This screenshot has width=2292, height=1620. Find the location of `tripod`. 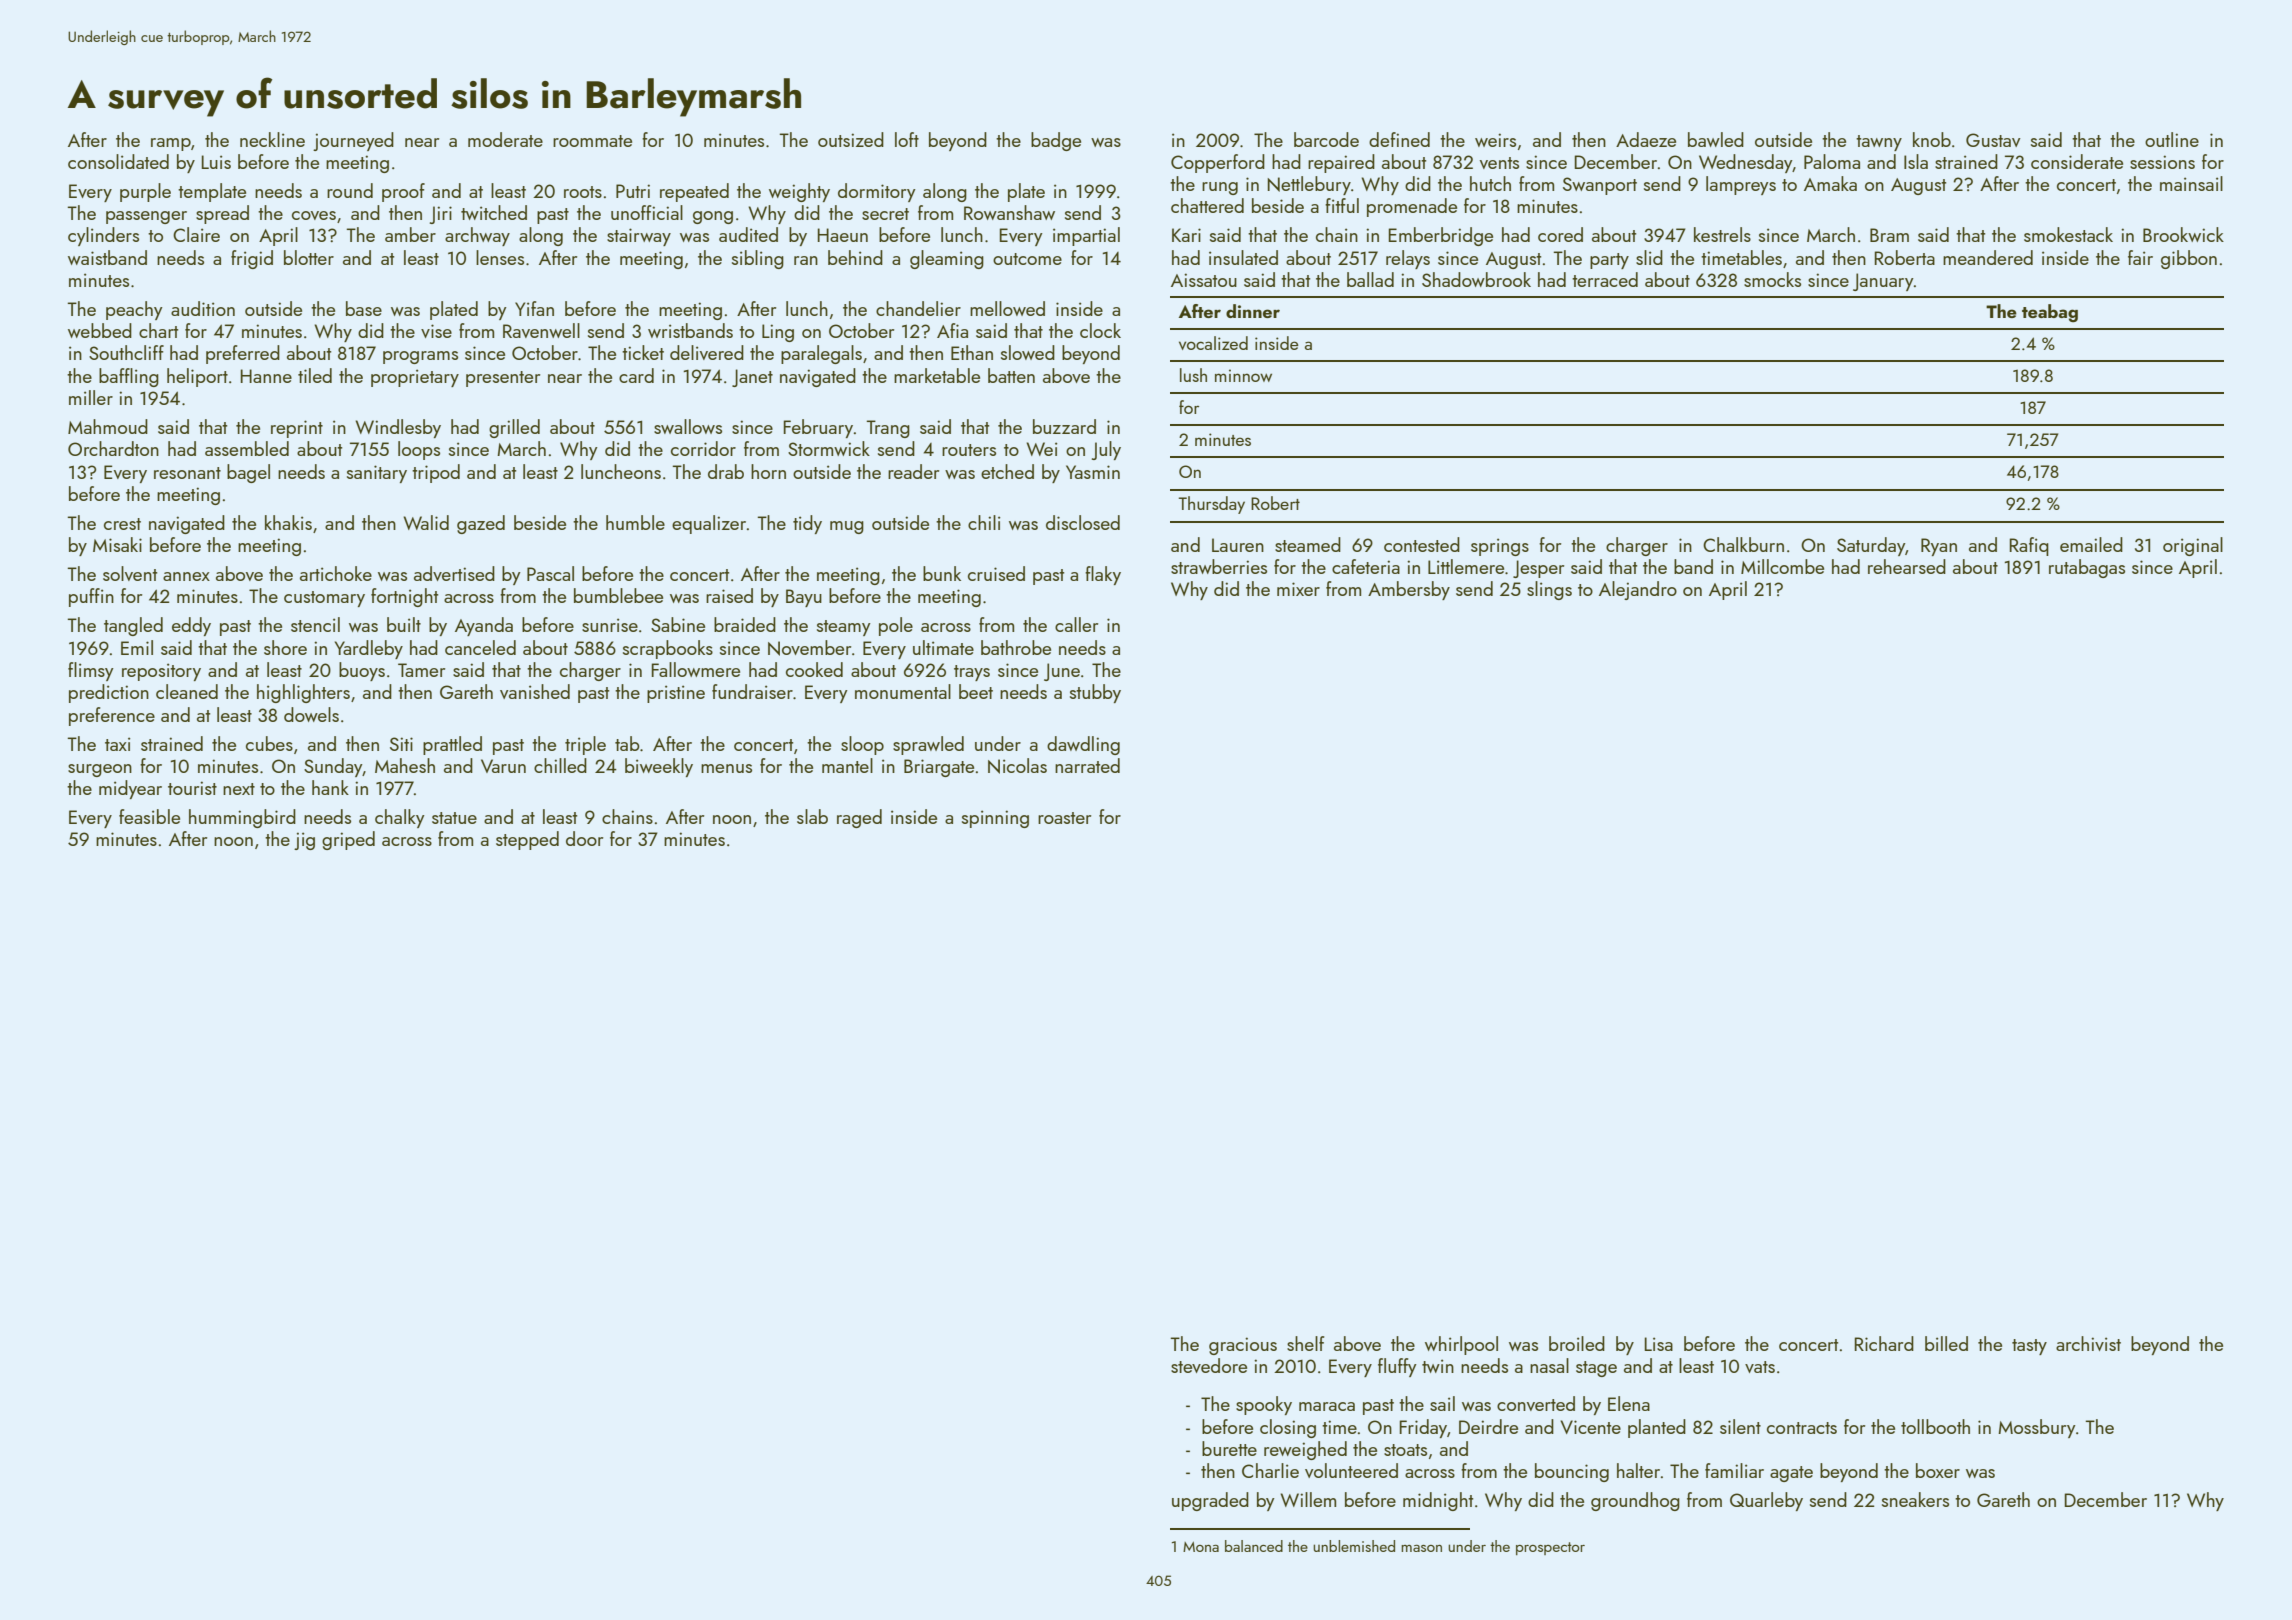

tripod is located at coordinates (436, 473).
